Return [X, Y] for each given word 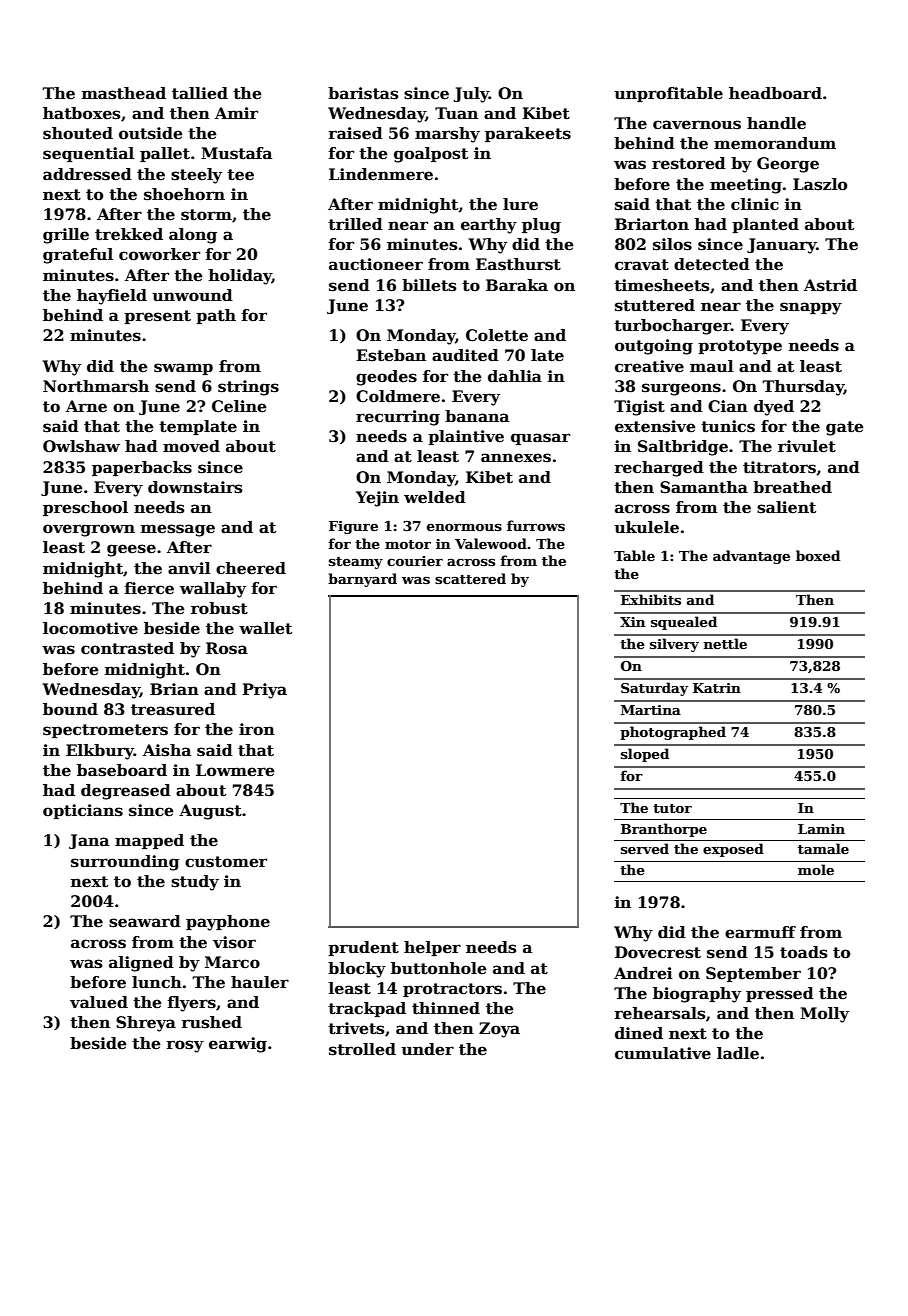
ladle [738, 1053]
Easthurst [518, 264]
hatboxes [81, 113]
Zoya [499, 1030]
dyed [774, 408]
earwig [238, 1045]
